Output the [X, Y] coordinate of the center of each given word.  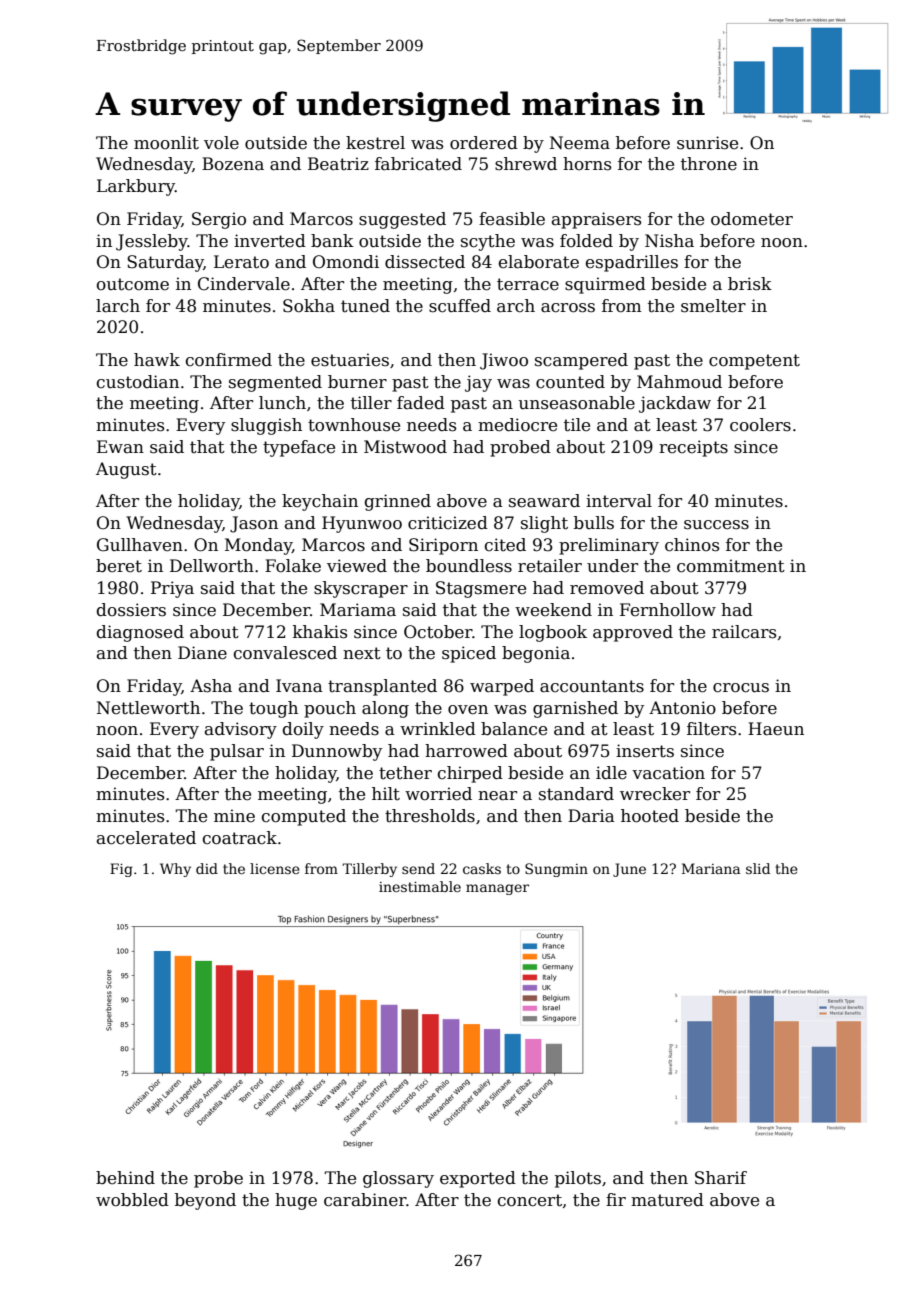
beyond [205, 1201]
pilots [578, 1179]
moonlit [166, 143]
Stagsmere [481, 589]
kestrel [375, 143]
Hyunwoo [362, 524]
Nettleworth [148, 708]
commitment [731, 566]
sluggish [266, 426]
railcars [744, 632]
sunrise [707, 143]
